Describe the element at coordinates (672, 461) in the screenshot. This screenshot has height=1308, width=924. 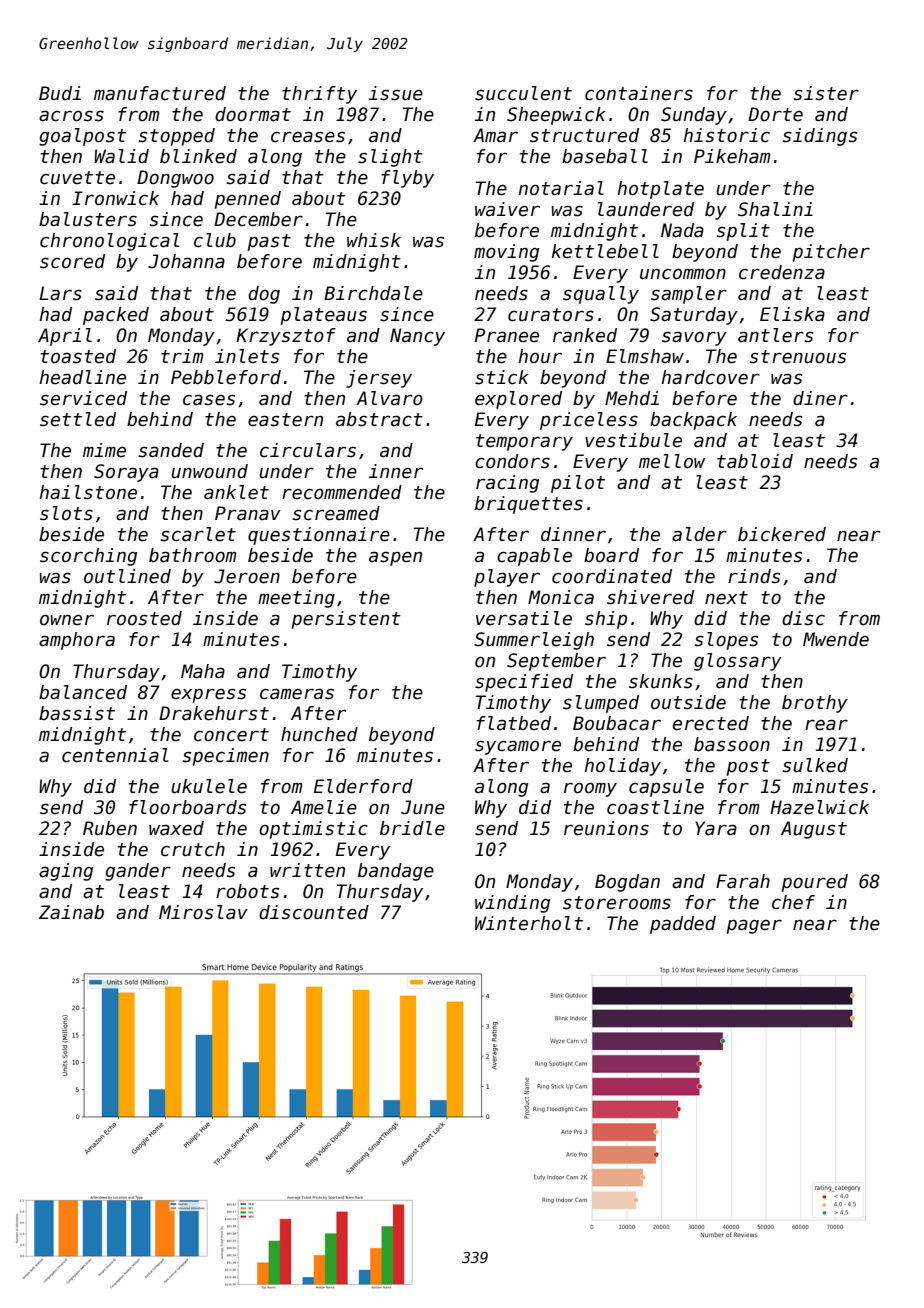
I see `mellow` at that location.
